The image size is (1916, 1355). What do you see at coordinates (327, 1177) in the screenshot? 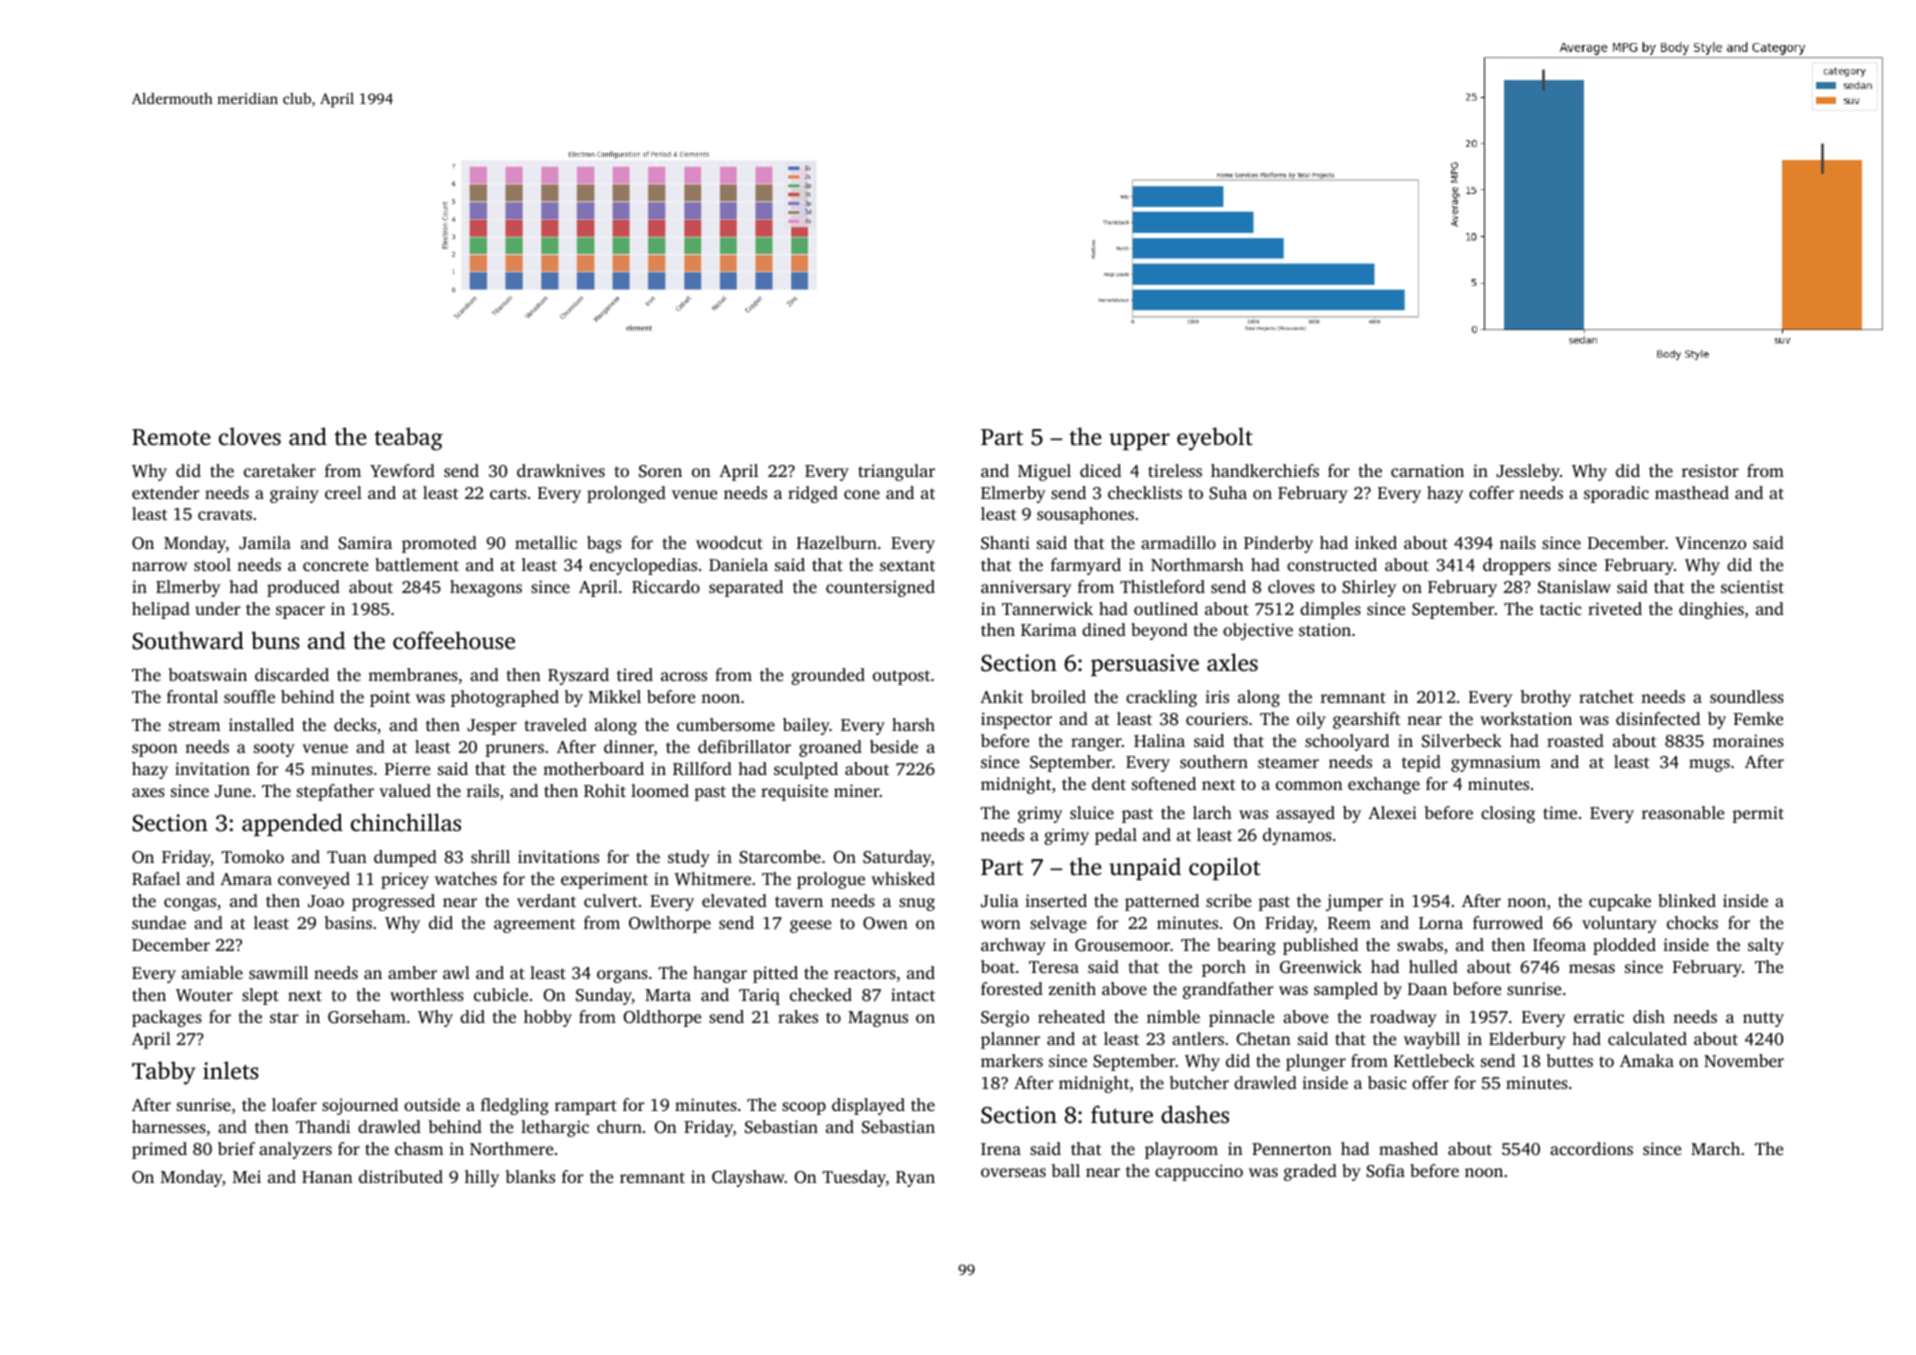
I see `Hanan` at bounding box center [327, 1177].
